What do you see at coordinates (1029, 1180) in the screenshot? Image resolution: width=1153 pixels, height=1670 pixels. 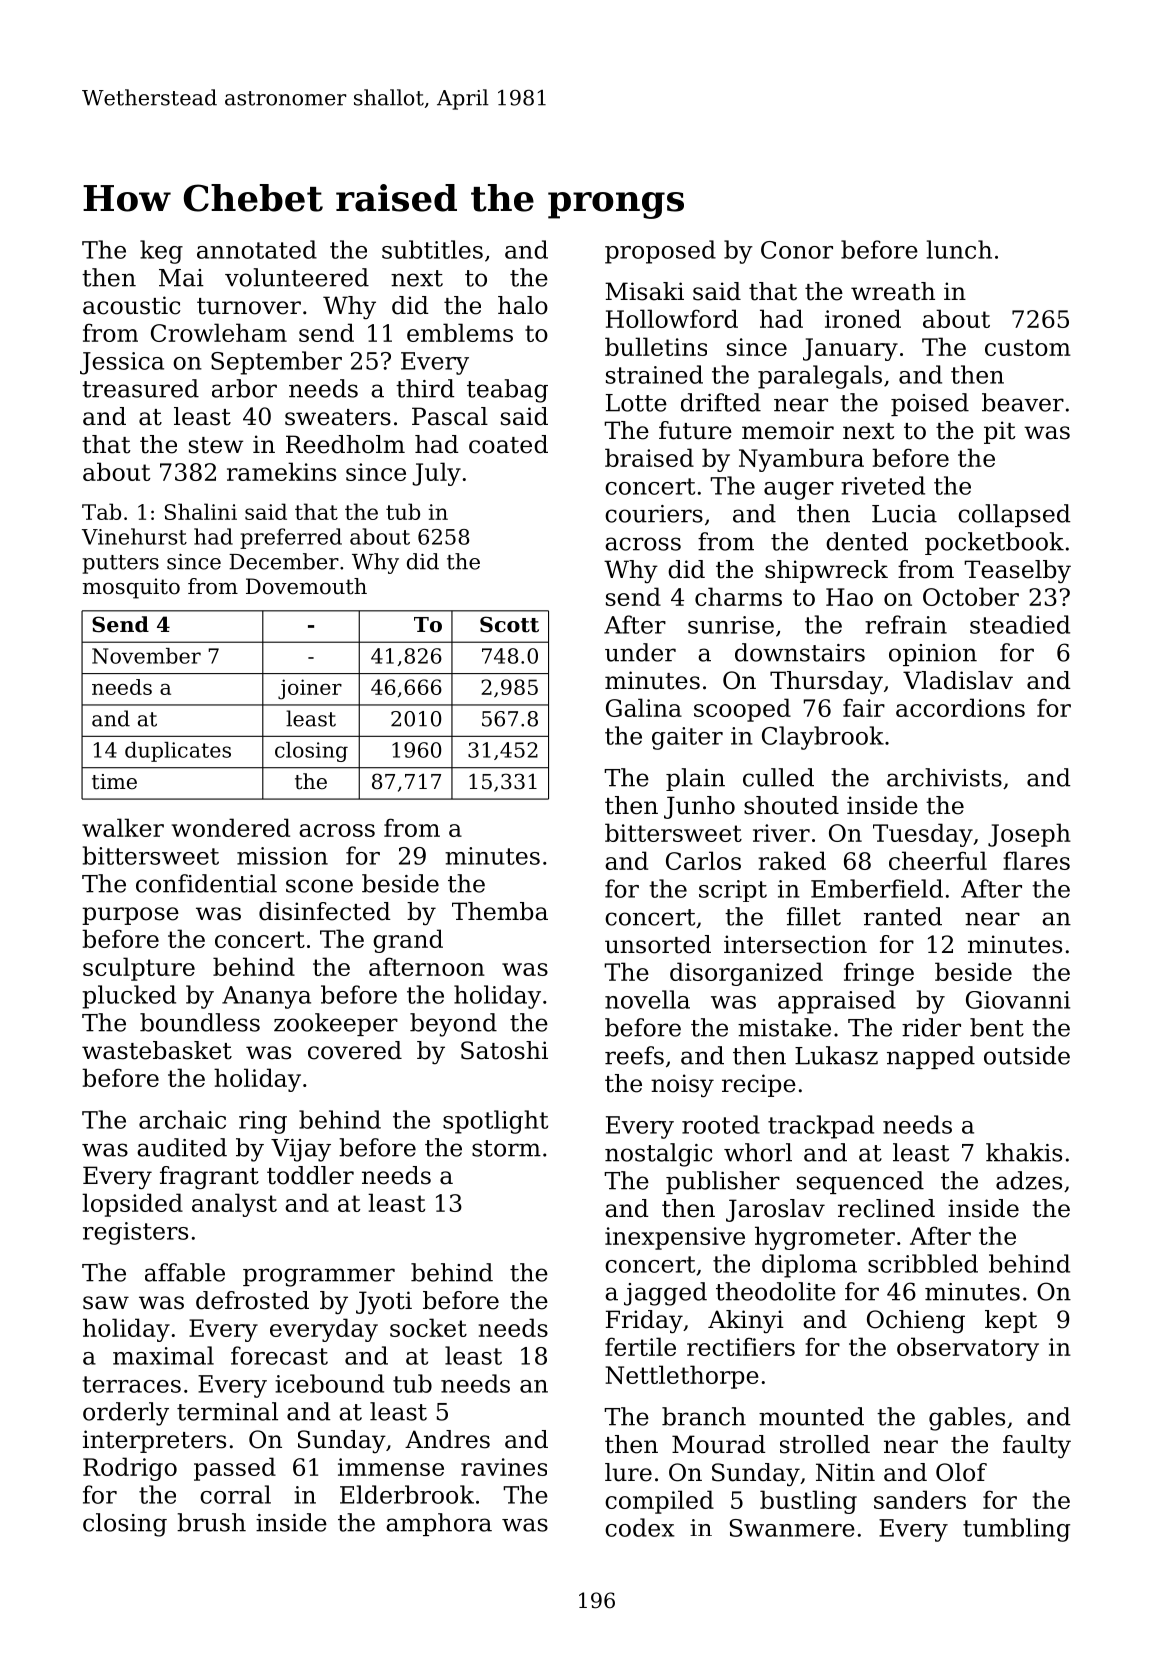 I see `adzes` at bounding box center [1029, 1180].
